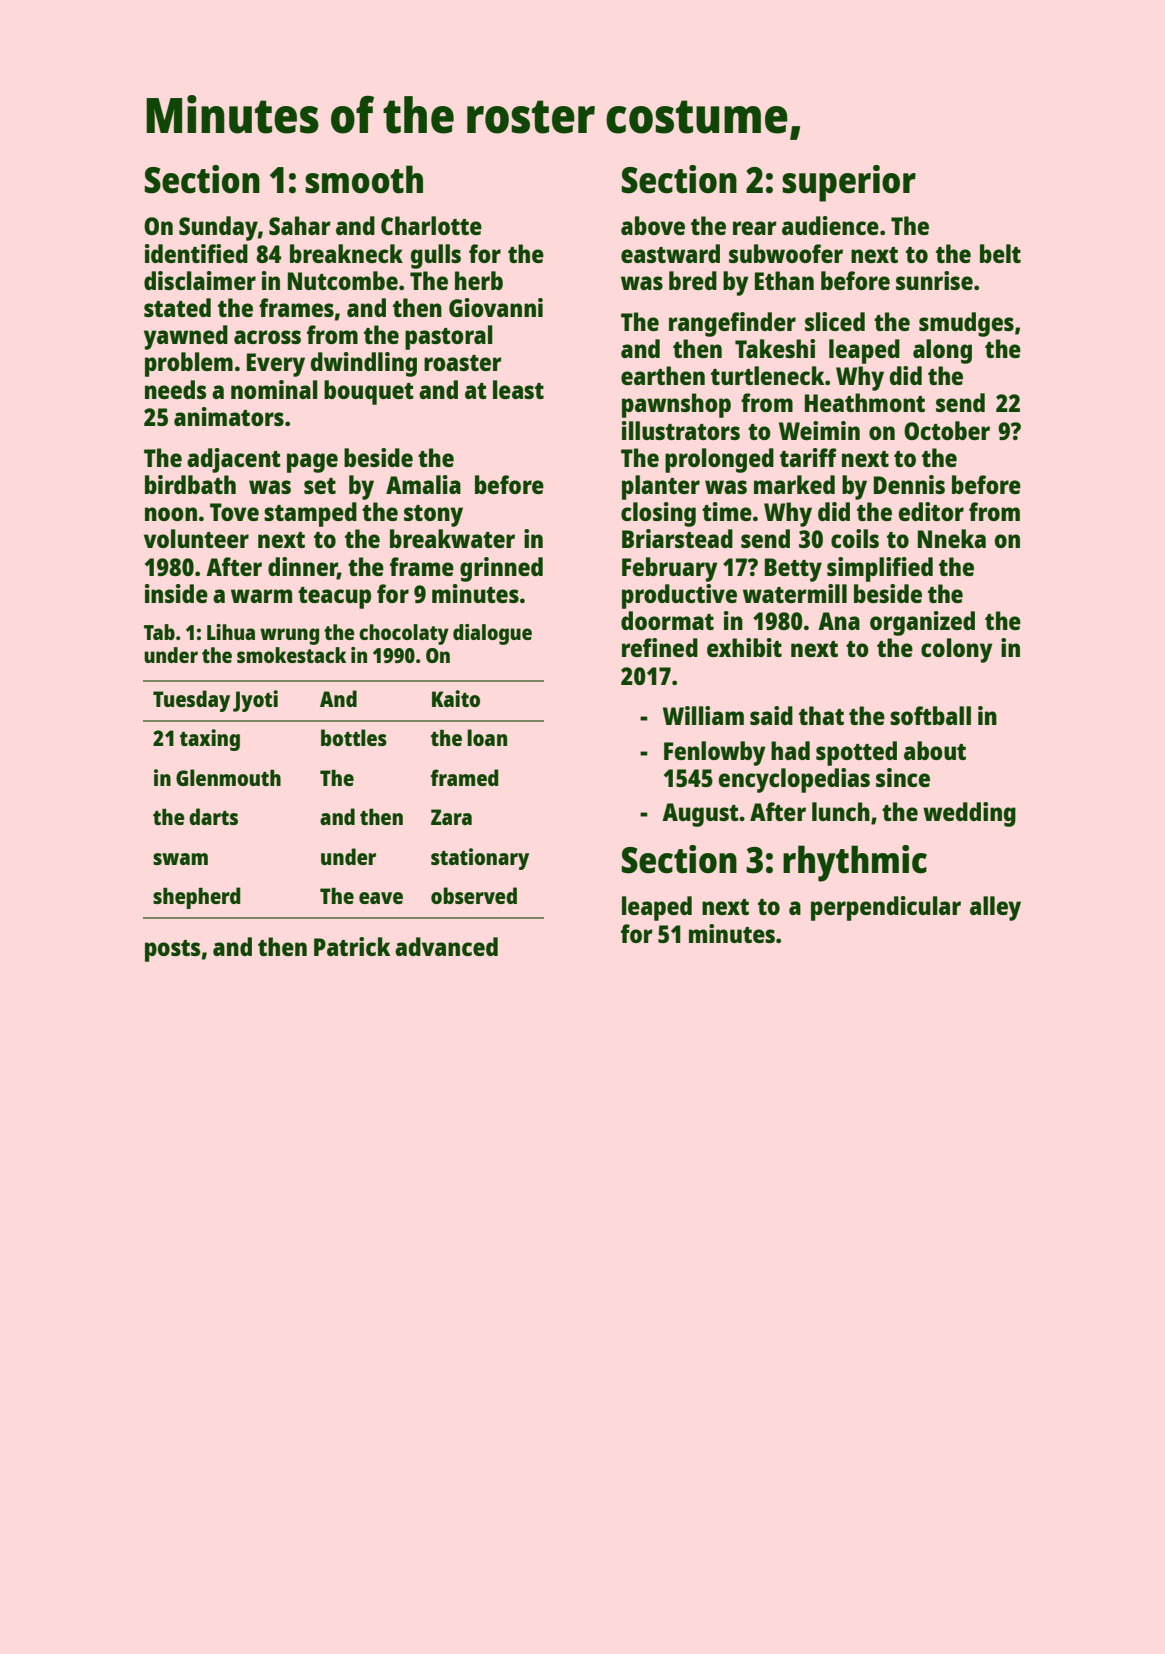 Image resolution: width=1165 pixels, height=1654 pixels. Describe the element at coordinates (451, 817) in the image. I see `Zara` at that location.
